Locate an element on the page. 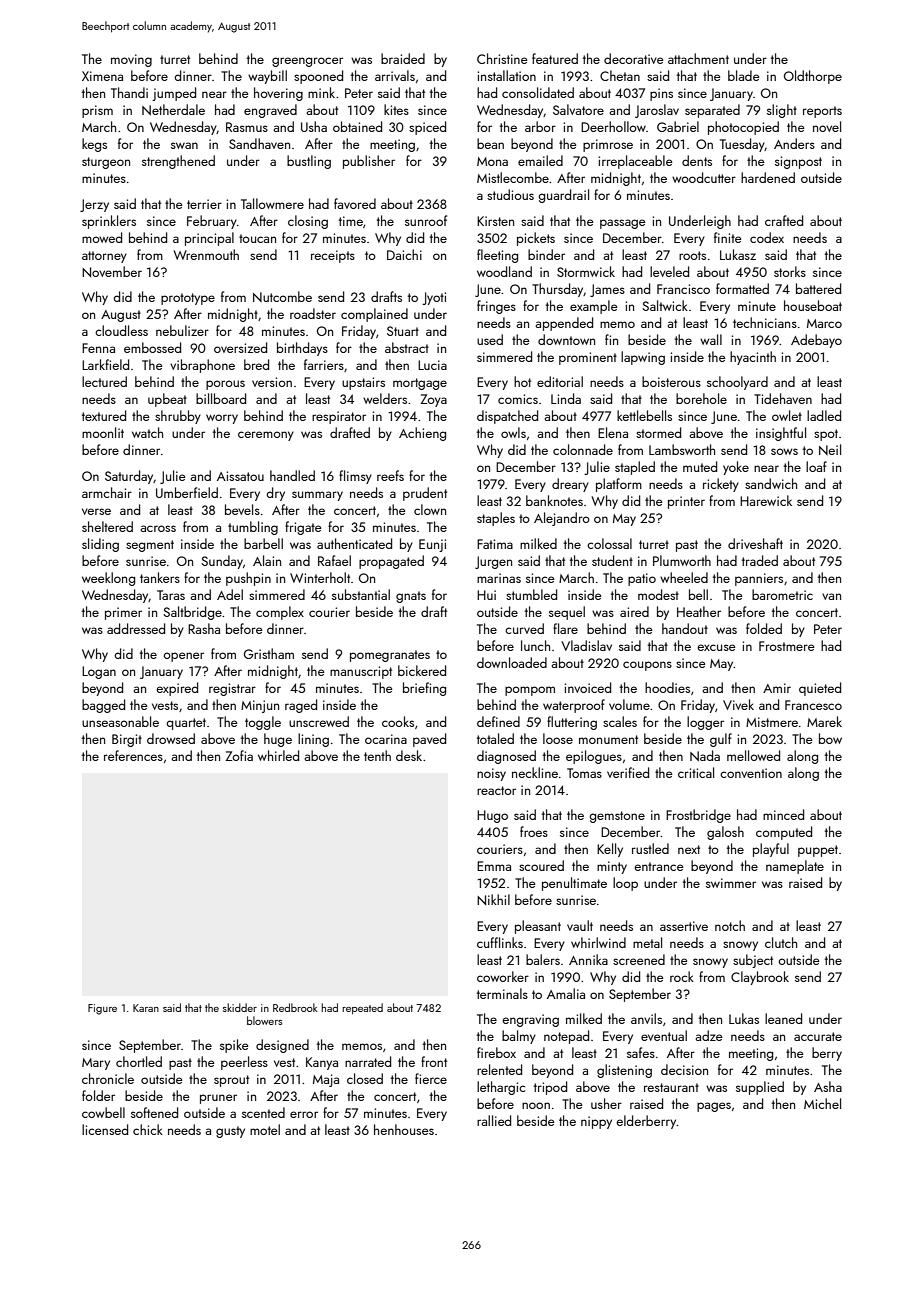  skidder is located at coordinates (240, 1007).
